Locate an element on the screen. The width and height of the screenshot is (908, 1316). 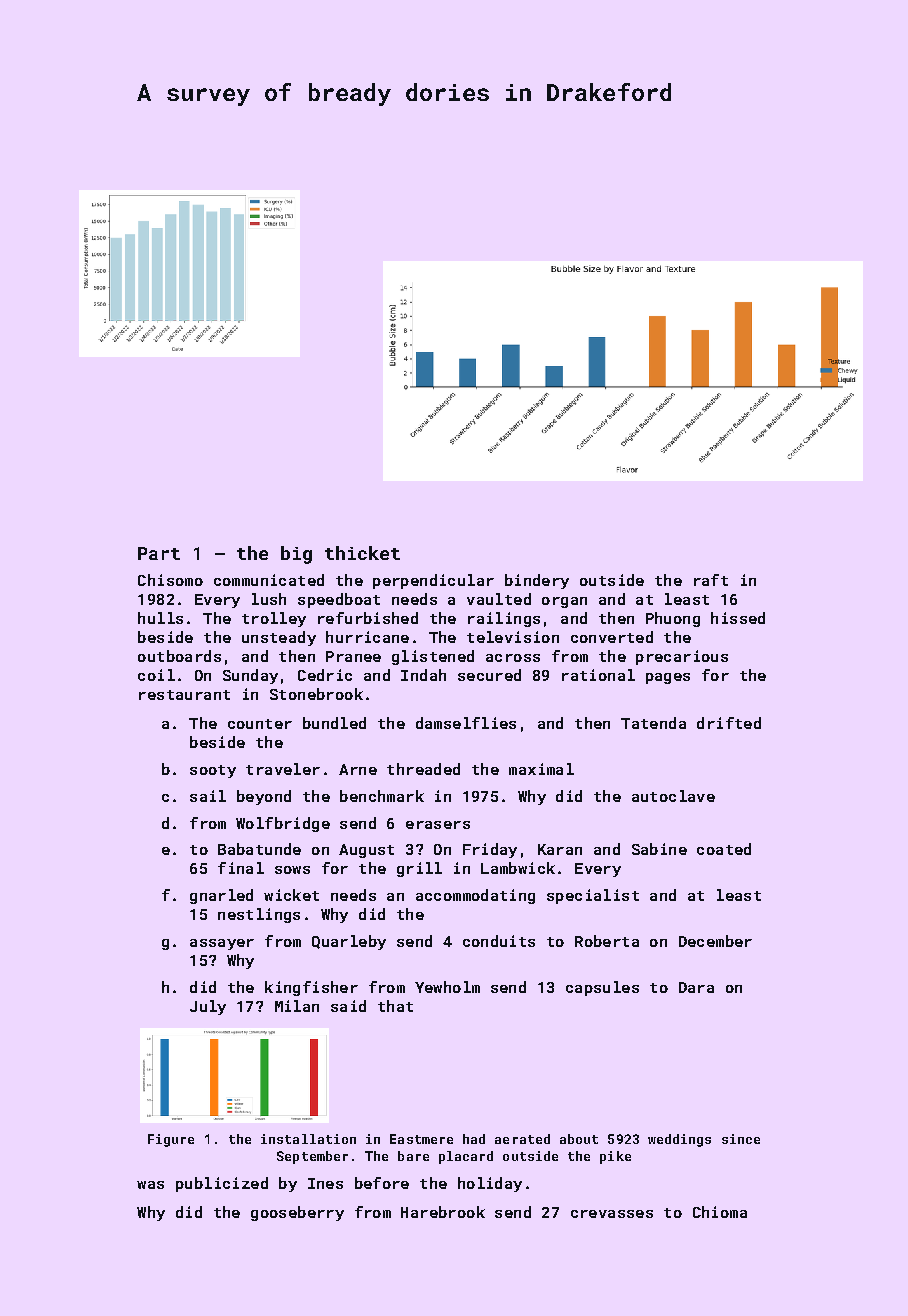
Harebrook is located at coordinates (443, 1212).
